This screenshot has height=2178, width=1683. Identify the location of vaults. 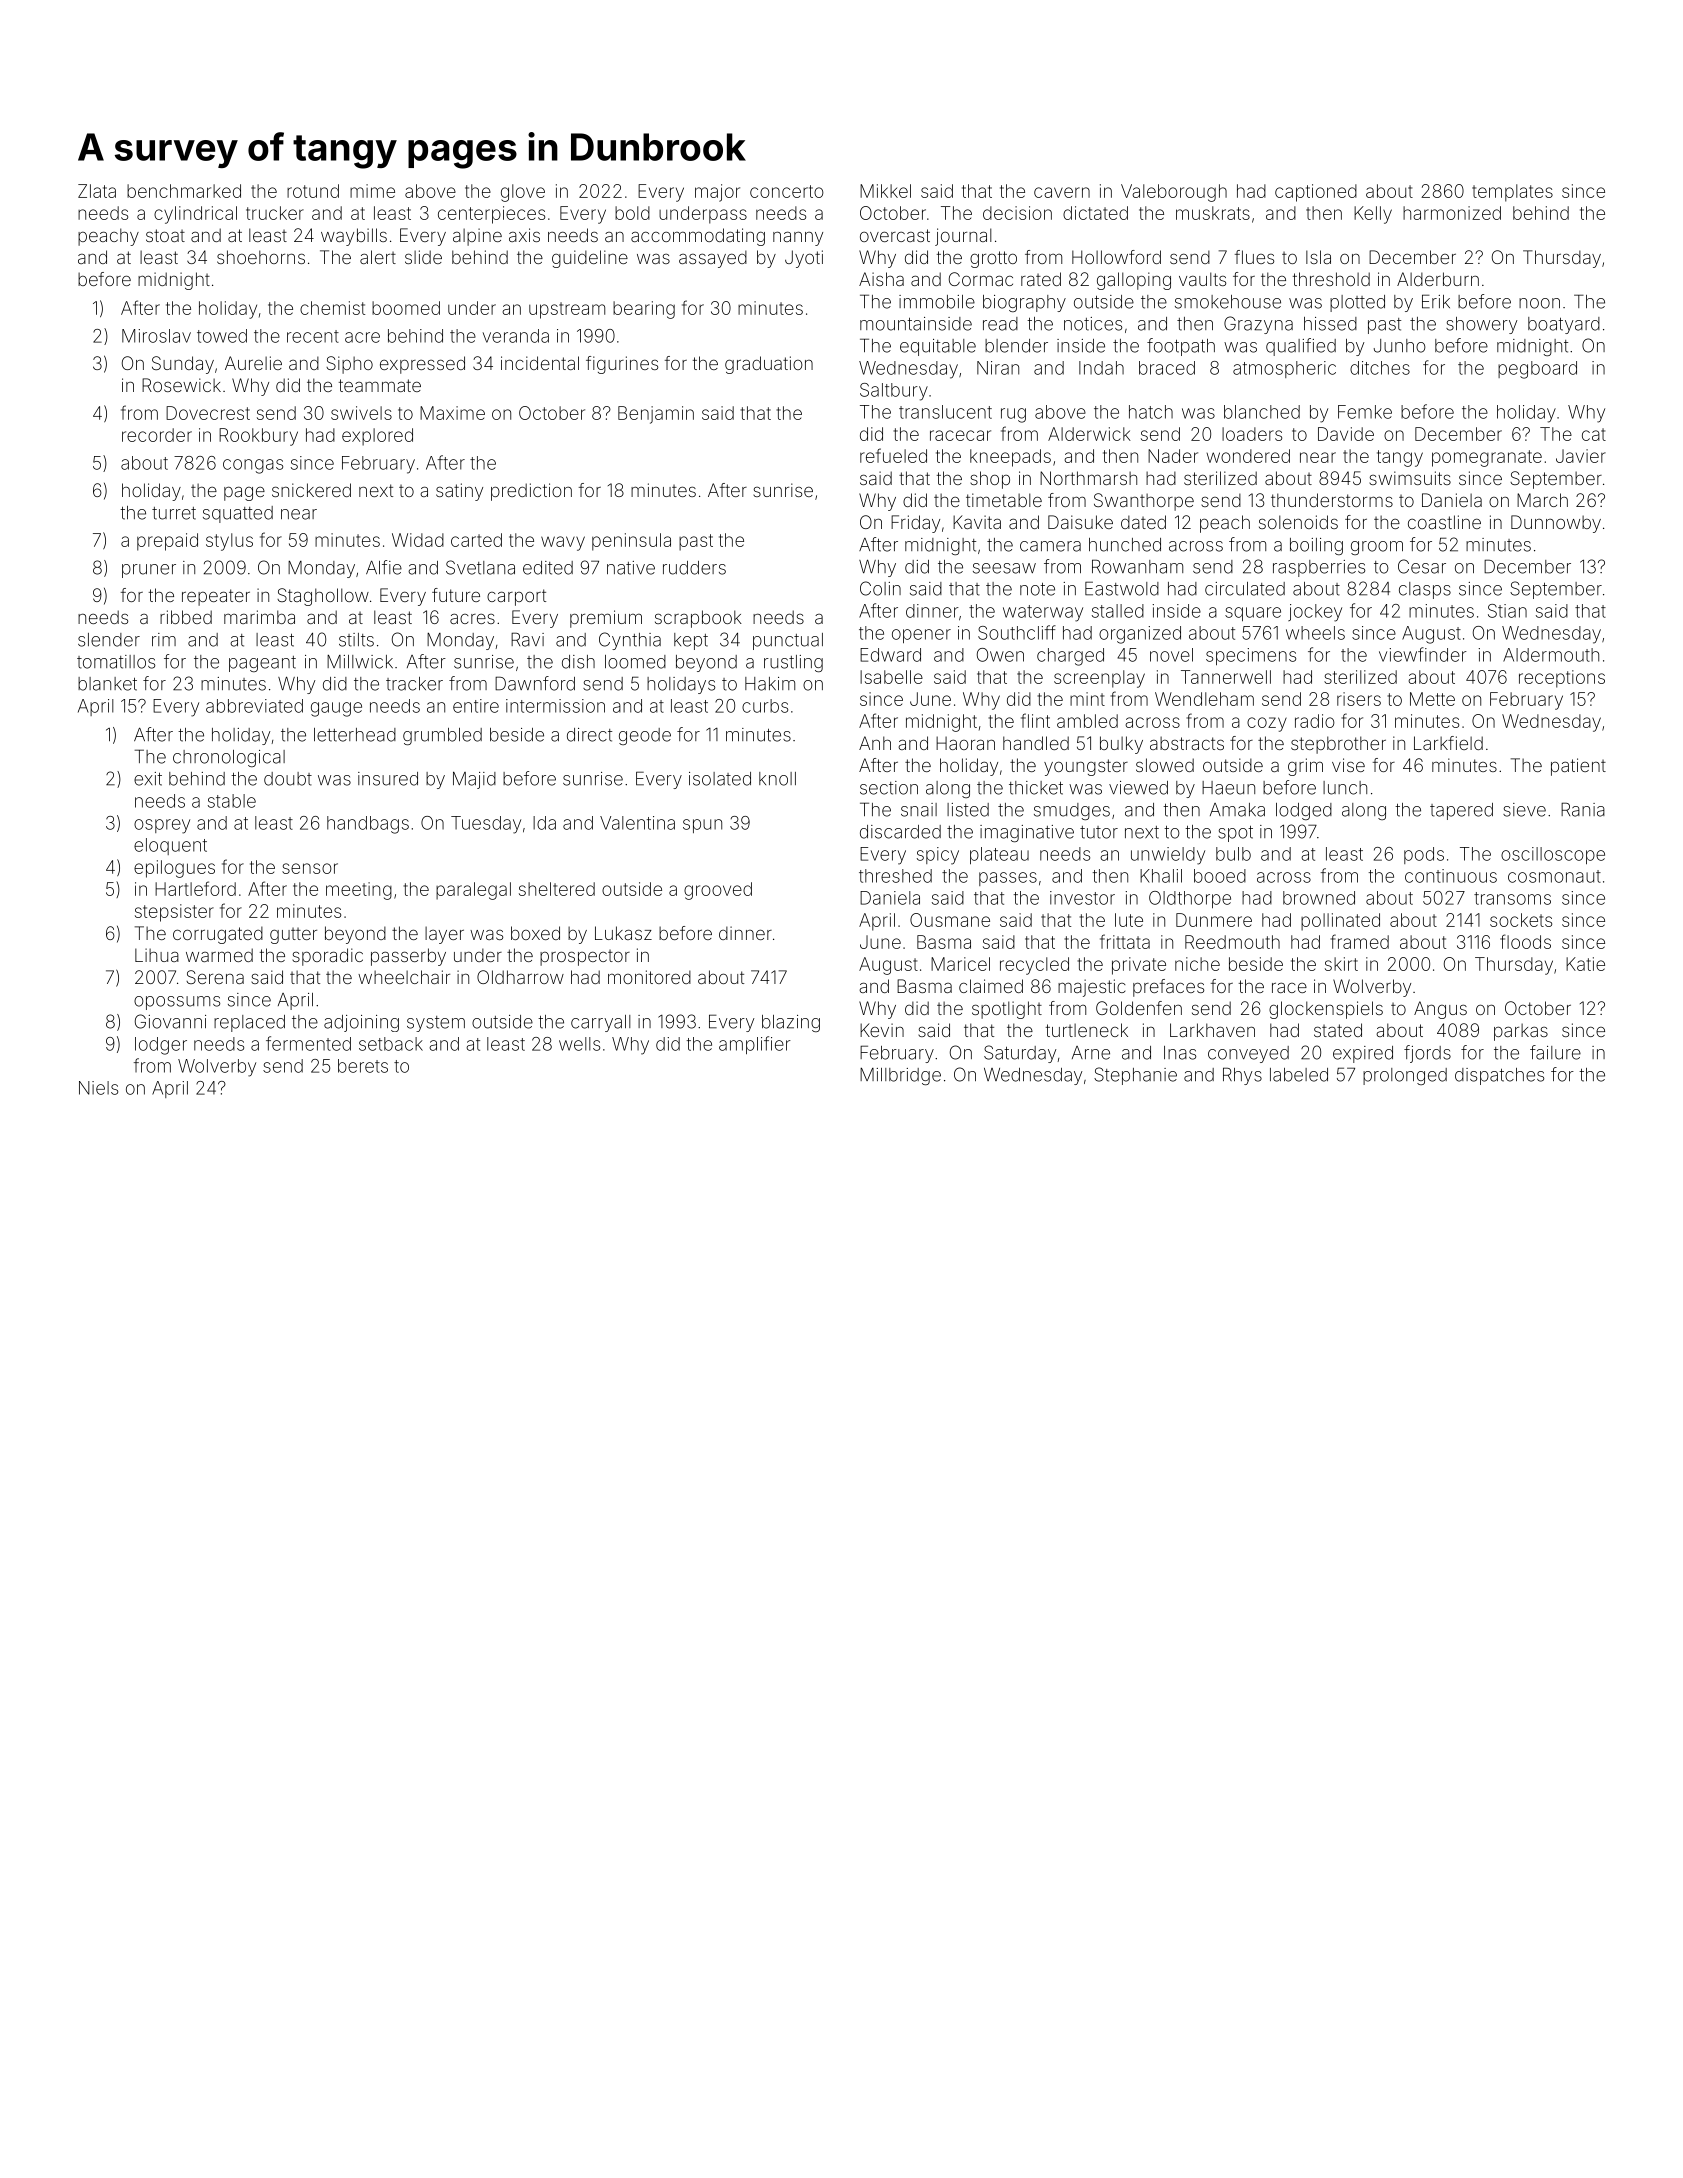
(1202, 279).
